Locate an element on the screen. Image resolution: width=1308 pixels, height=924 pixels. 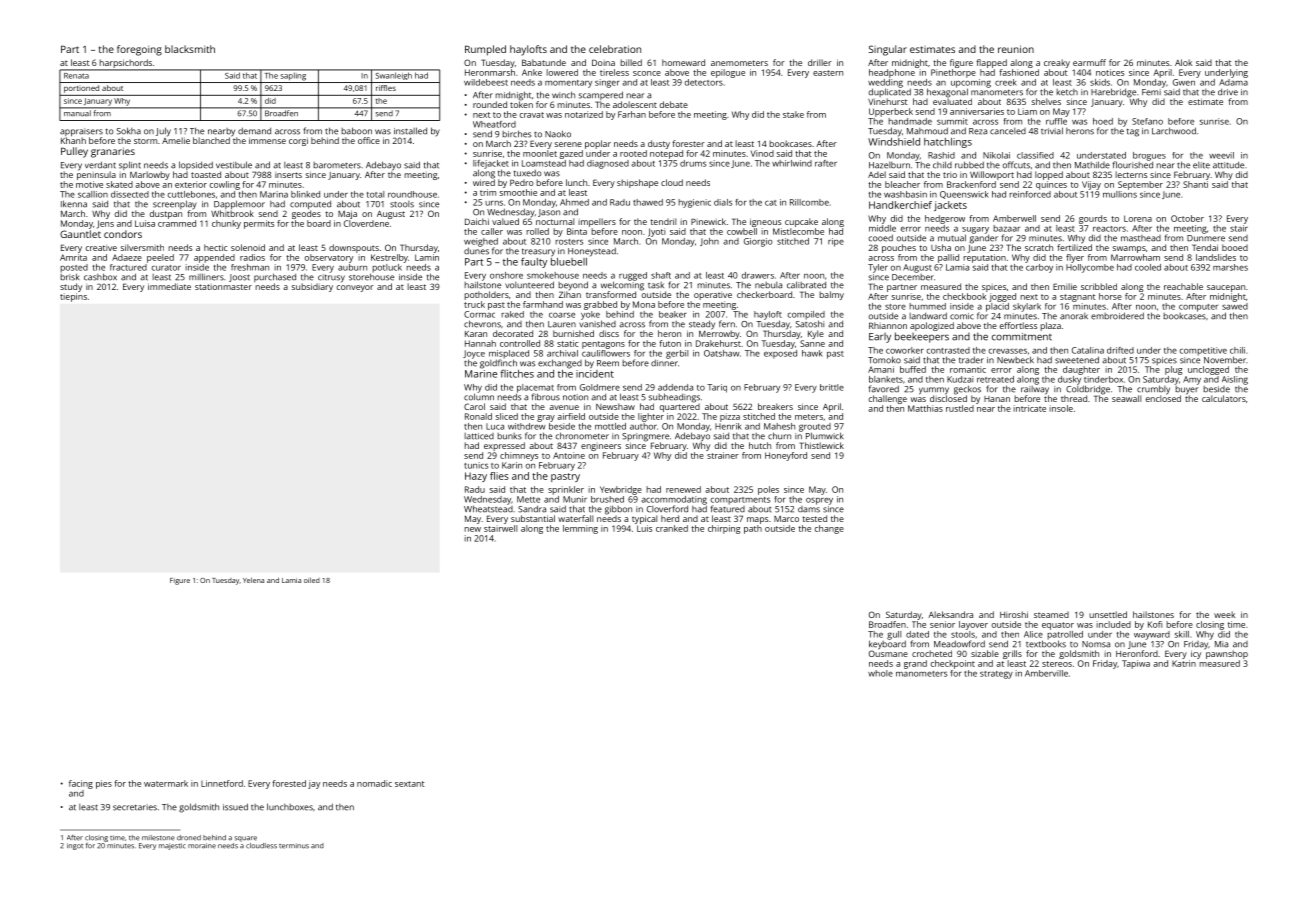
reunion is located at coordinates (1016, 49).
